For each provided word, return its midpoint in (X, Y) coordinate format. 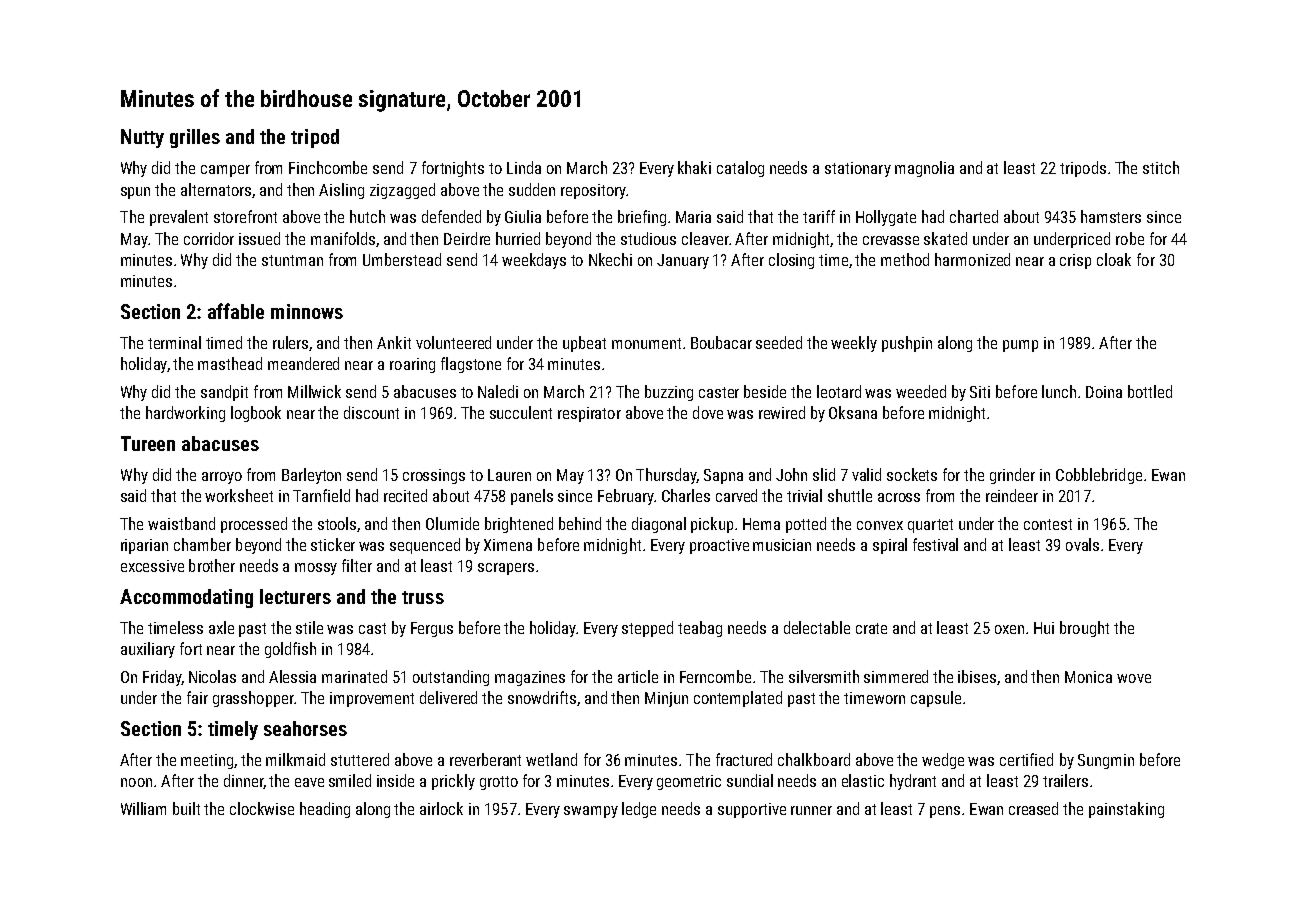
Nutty (142, 138)
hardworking (185, 414)
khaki (694, 167)
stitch (1161, 167)
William (143, 808)
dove (708, 412)
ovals (1082, 544)
